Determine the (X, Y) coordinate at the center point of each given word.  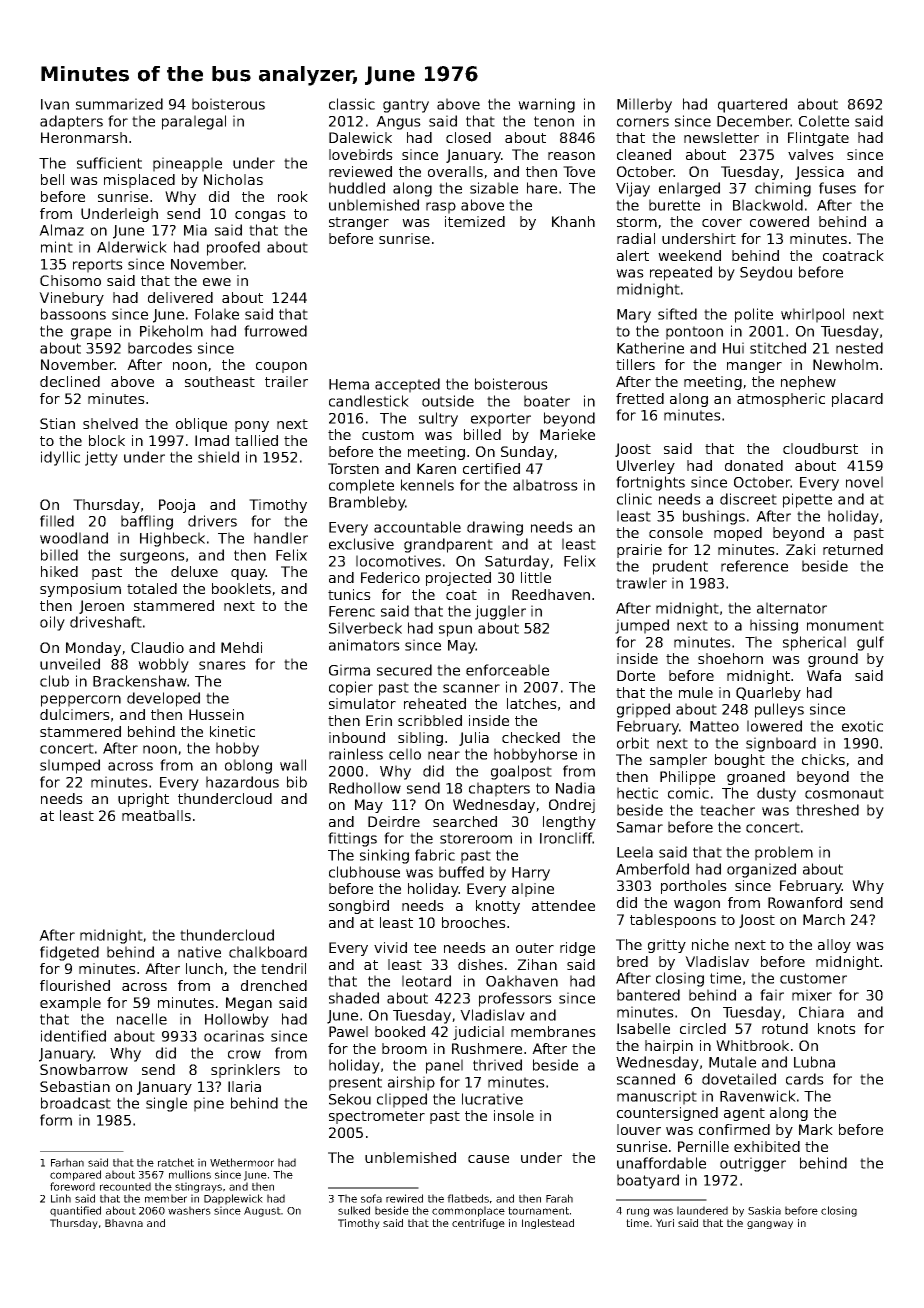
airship (411, 1083)
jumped (642, 626)
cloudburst (820, 448)
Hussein (216, 714)
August (262, 1212)
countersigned (667, 1114)
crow (244, 1054)
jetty (101, 458)
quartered (752, 105)
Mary (634, 316)
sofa (371, 1198)
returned (853, 549)
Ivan (55, 104)
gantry (406, 106)
